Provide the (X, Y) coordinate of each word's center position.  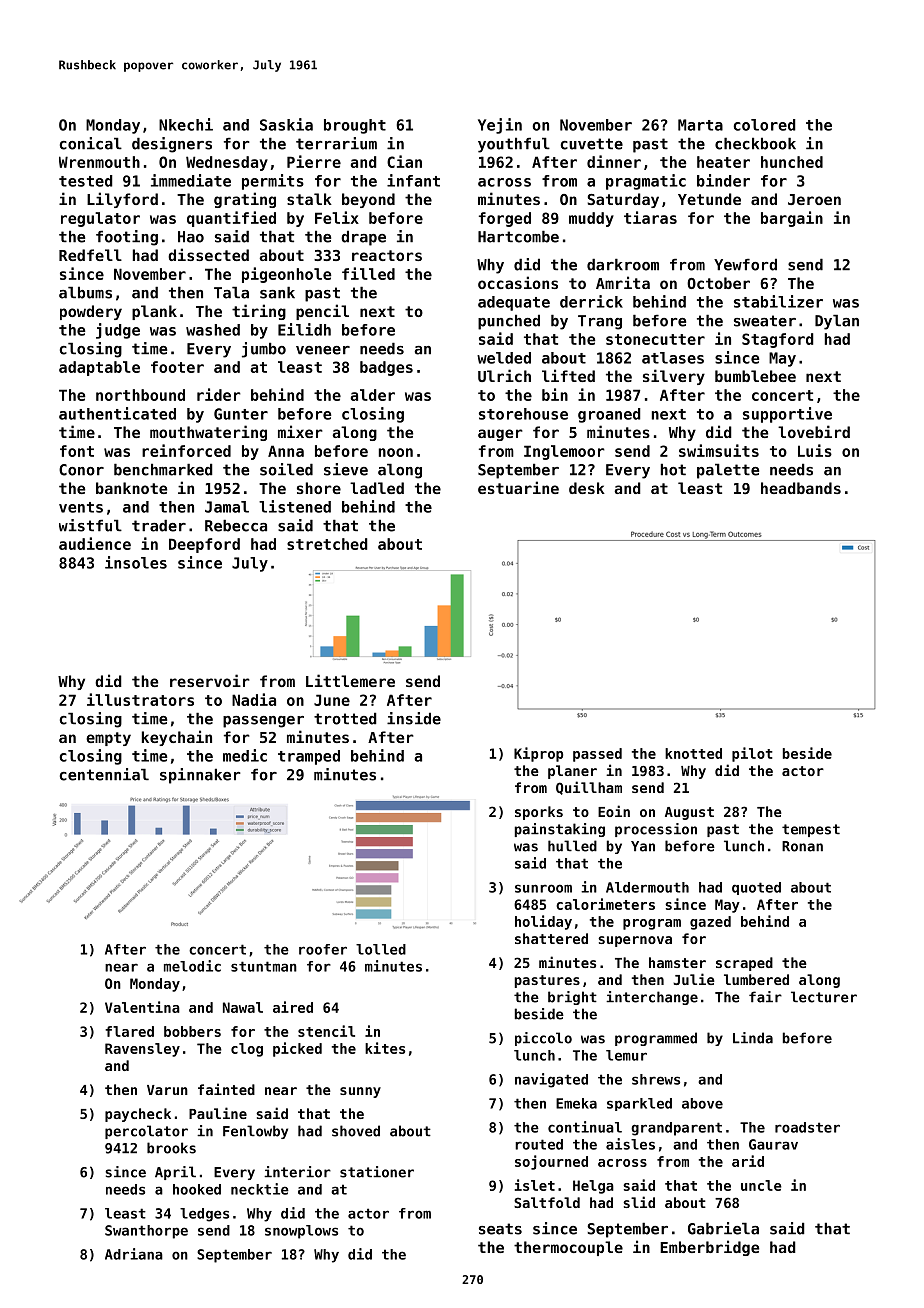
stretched (327, 544)
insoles (136, 562)
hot (673, 469)
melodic (192, 966)
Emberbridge (709, 1248)
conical (91, 143)
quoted (756, 888)
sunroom (543, 888)
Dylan (837, 322)
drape (363, 238)
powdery (91, 312)
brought (355, 126)
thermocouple (568, 1248)
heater (723, 162)
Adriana (134, 1254)
